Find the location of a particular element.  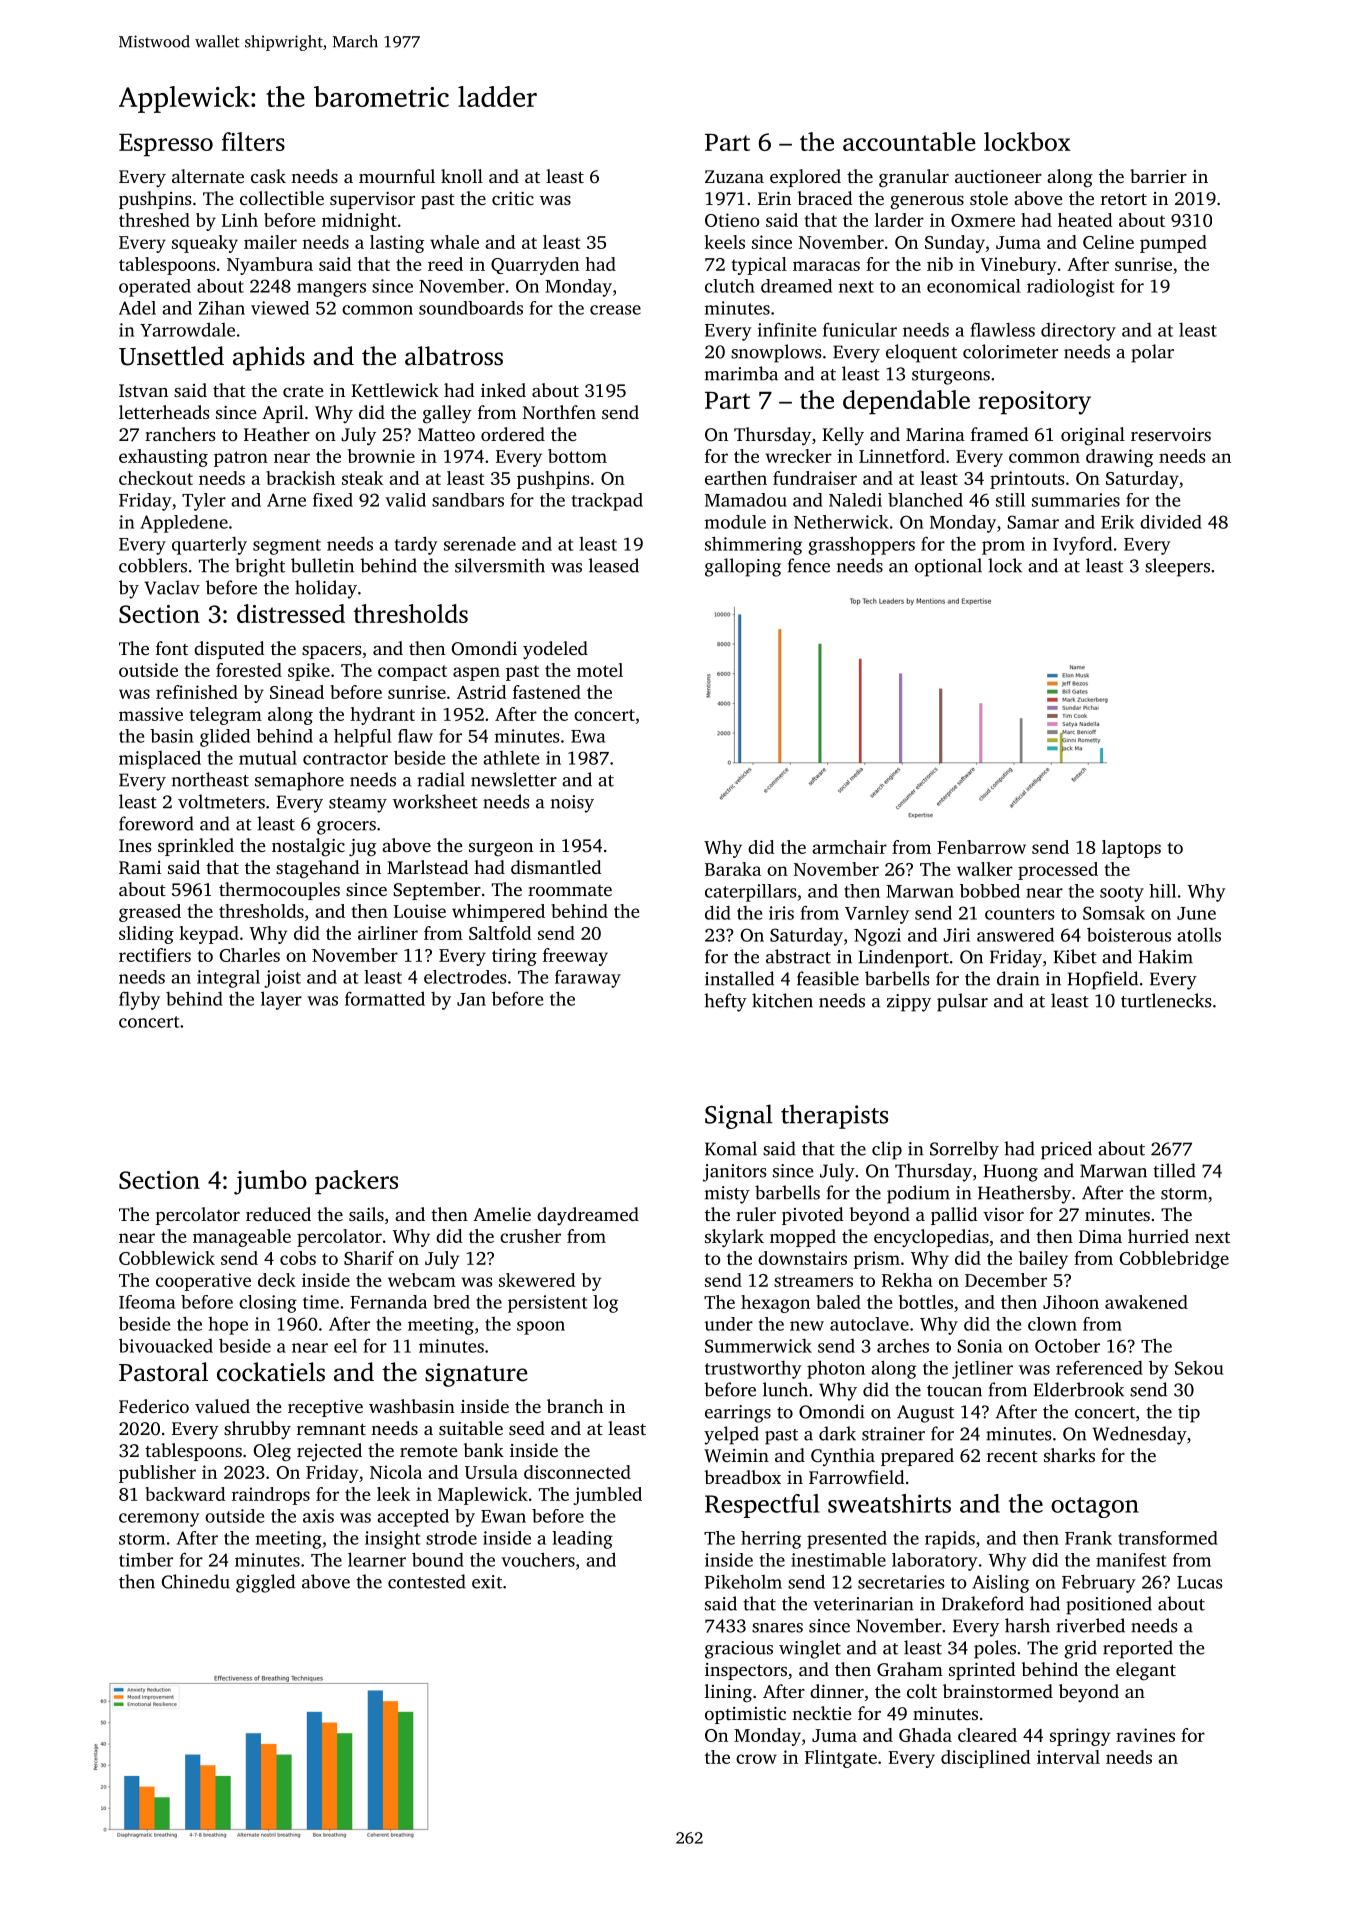

Jihoon is located at coordinates (1071, 1302).
